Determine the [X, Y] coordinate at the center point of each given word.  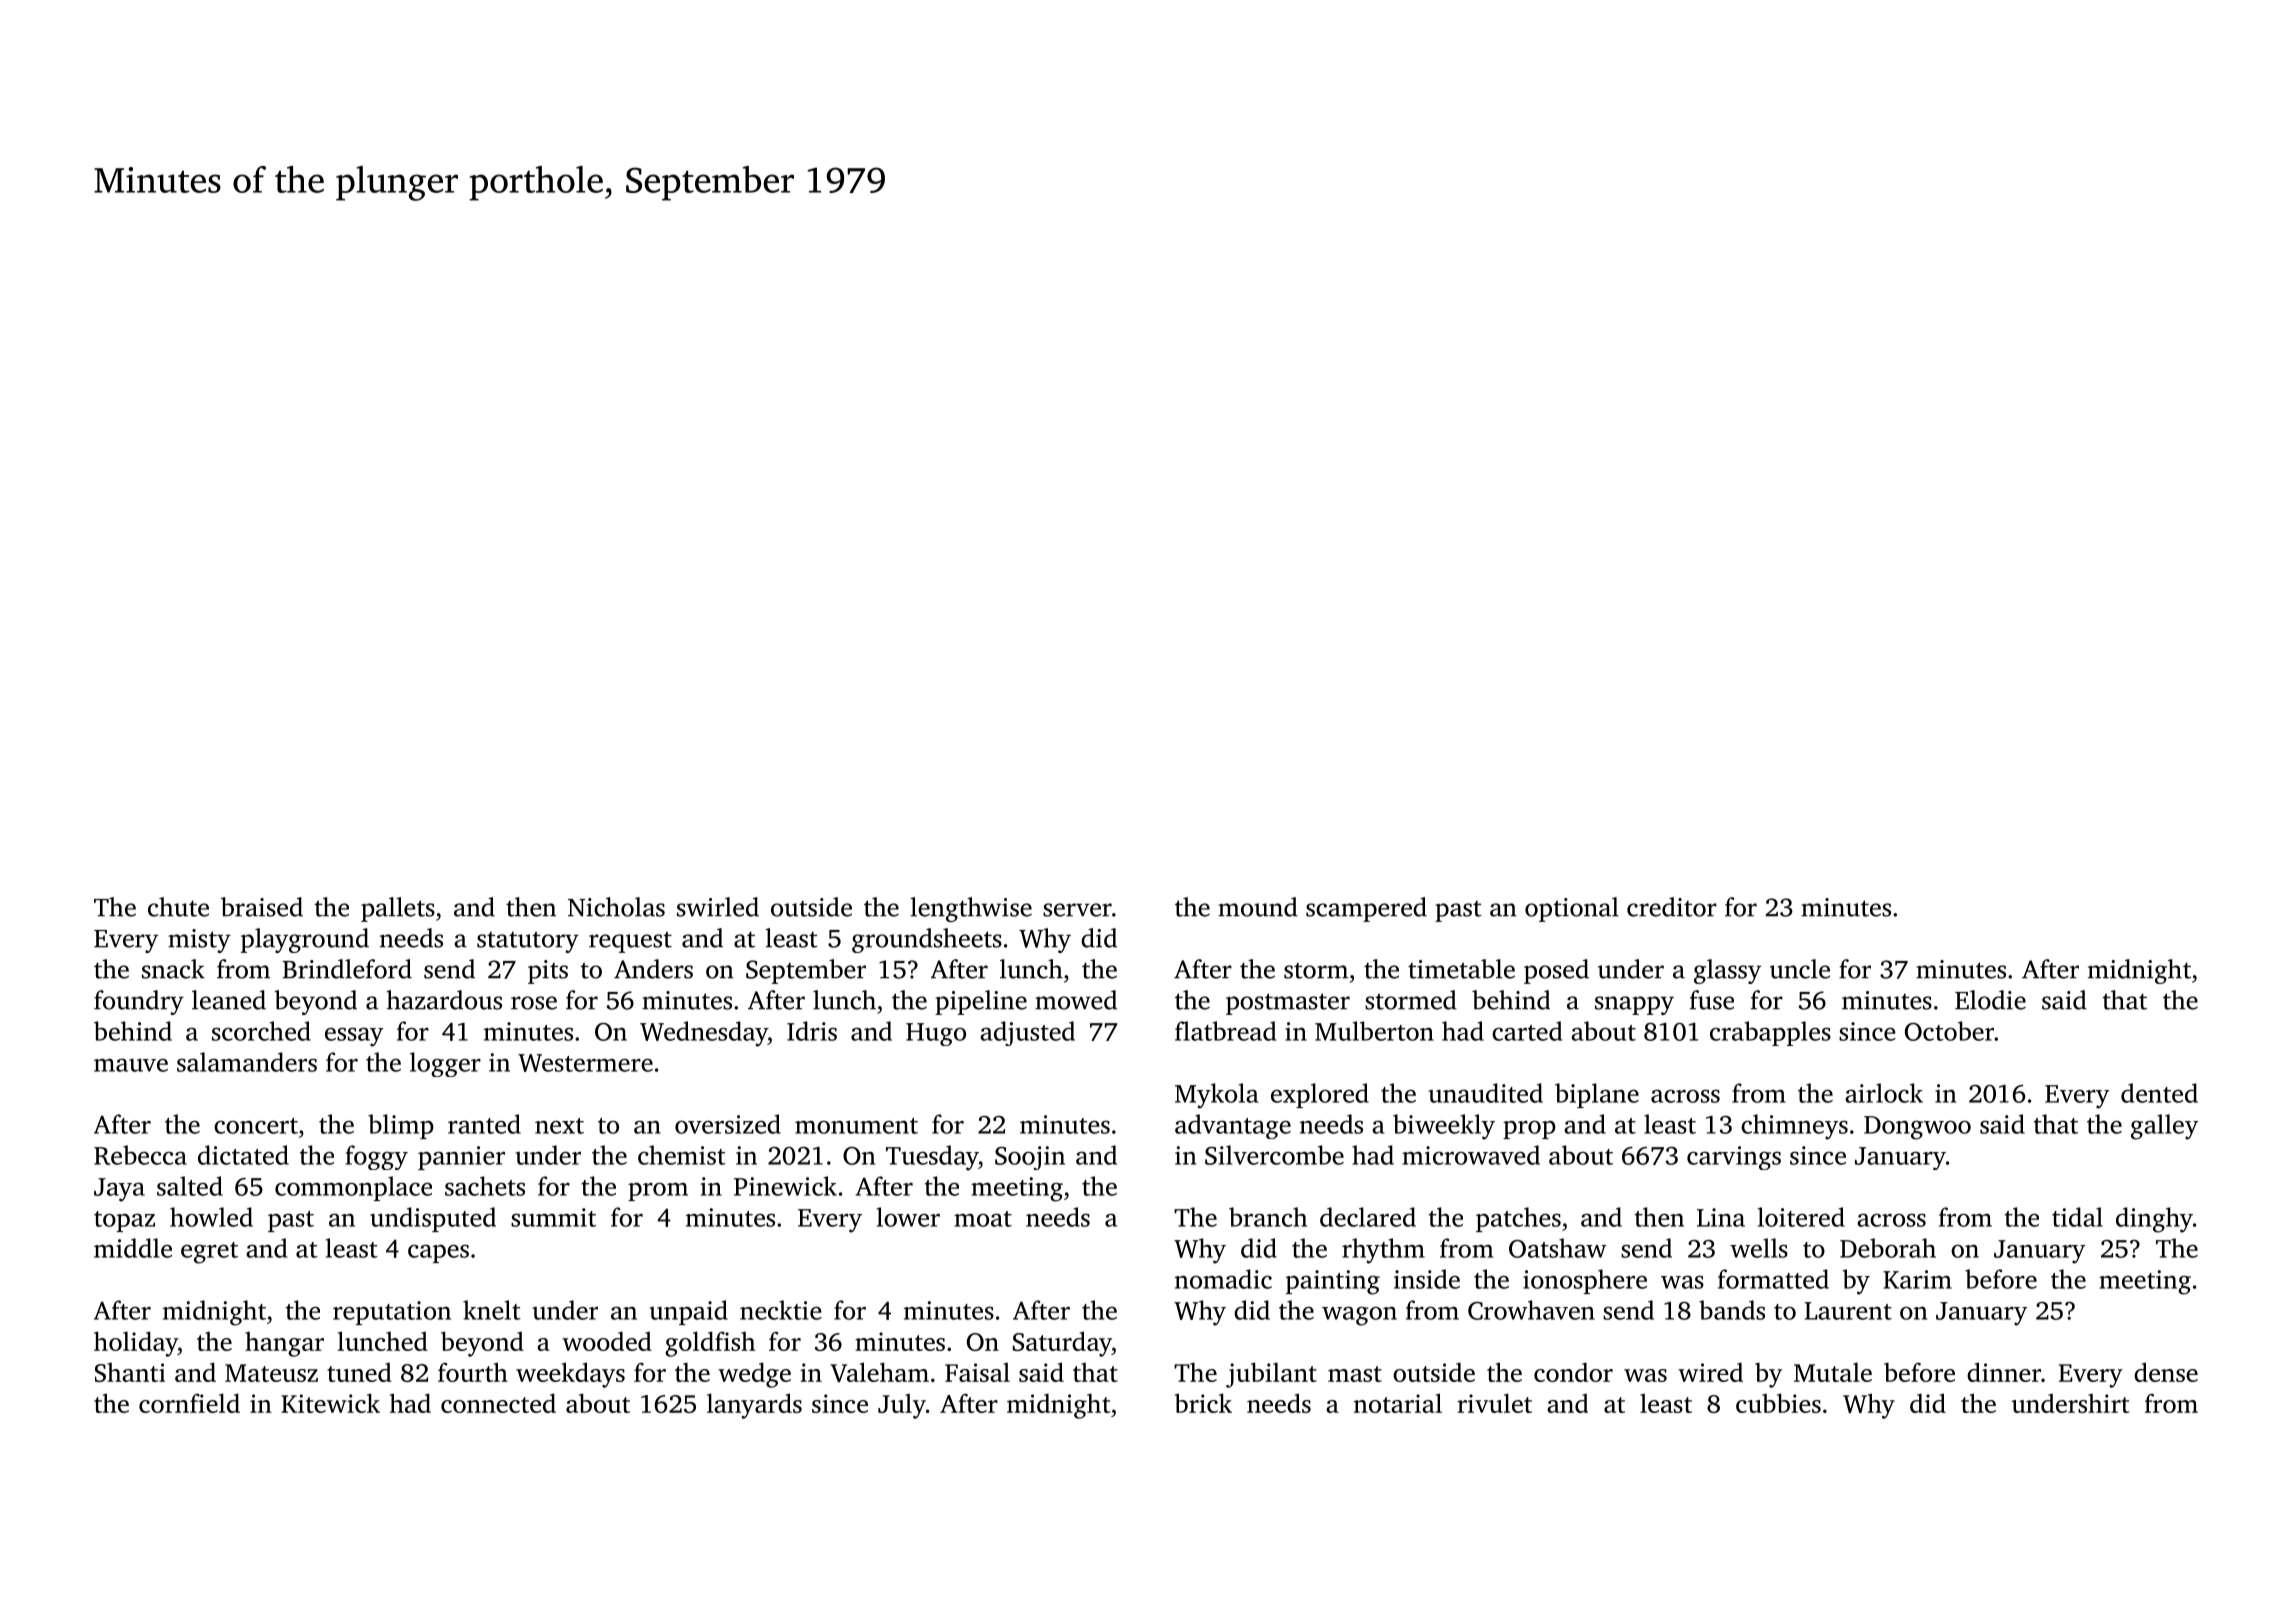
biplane [1597, 1095]
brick [1203, 1403]
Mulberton [1374, 1031]
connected [498, 1403]
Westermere [585, 1063]
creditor [1672, 907]
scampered [1366, 909]
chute [178, 907]
